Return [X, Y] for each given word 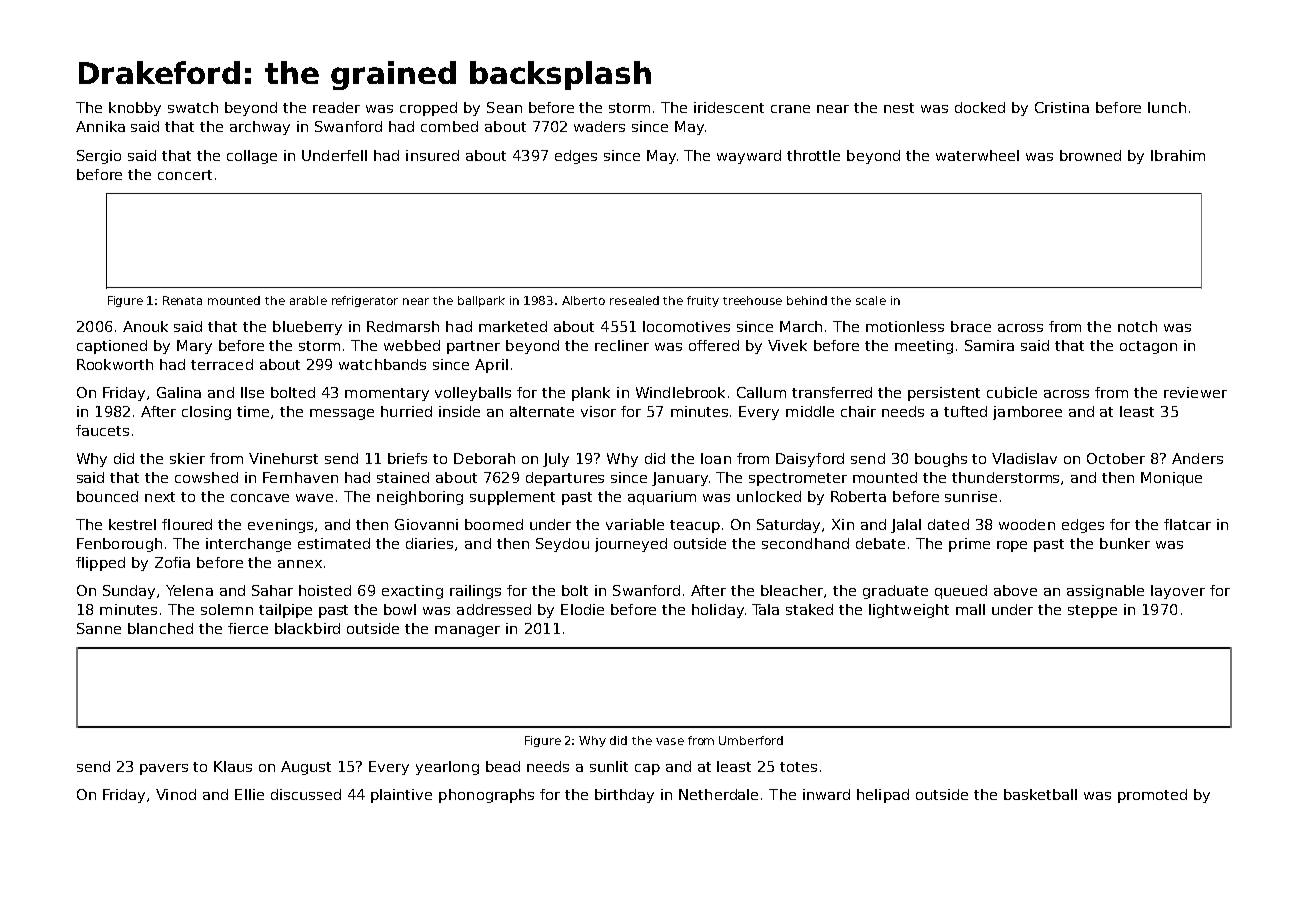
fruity [703, 301]
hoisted [325, 590]
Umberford [751, 740]
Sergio [99, 157]
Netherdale [718, 794]
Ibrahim [1178, 155]
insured [432, 155]
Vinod [176, 794]
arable [308, 300]
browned [1090, 155]
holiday [718, 611]
